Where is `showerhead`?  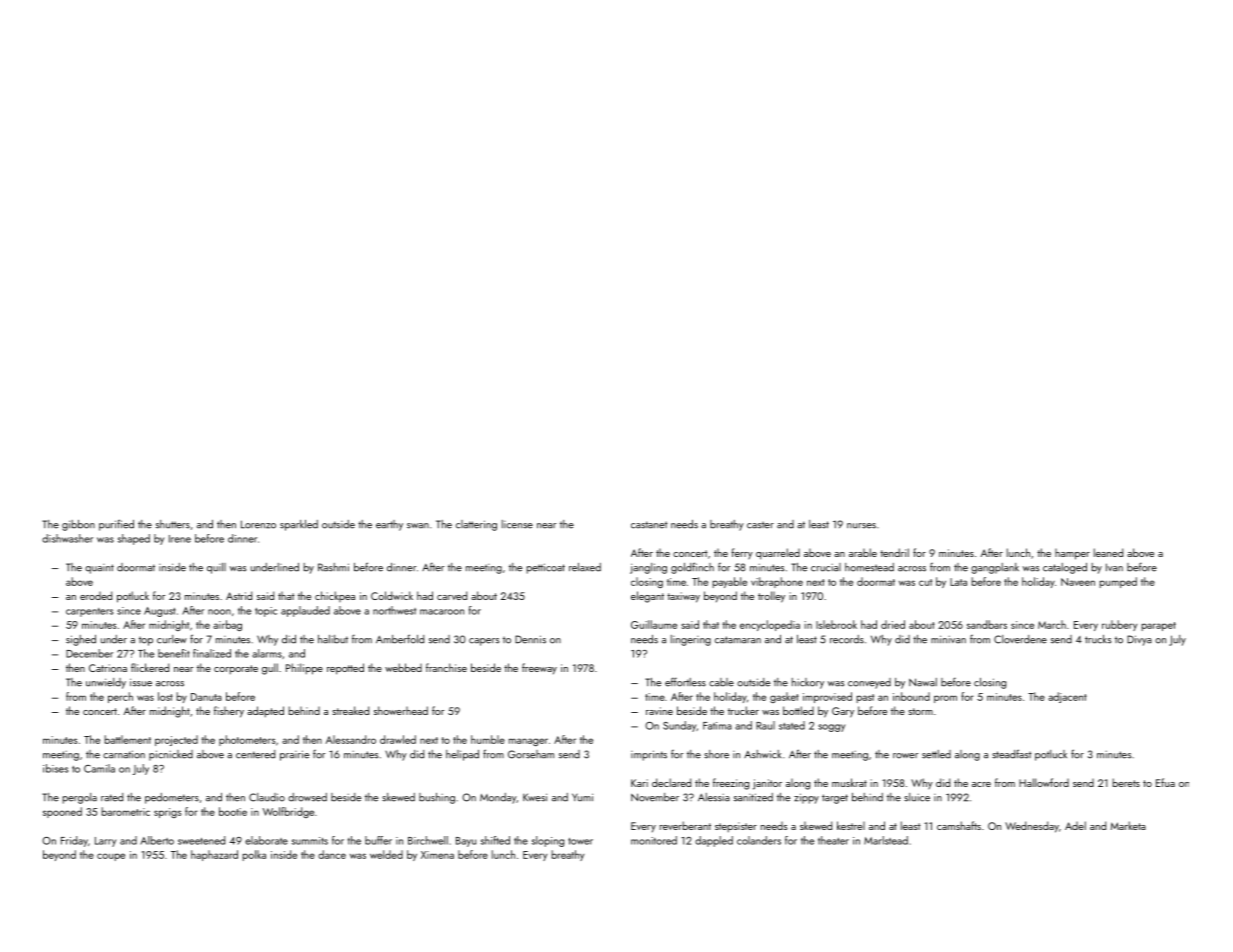 showerhead is located at coordinates (401, 710).
